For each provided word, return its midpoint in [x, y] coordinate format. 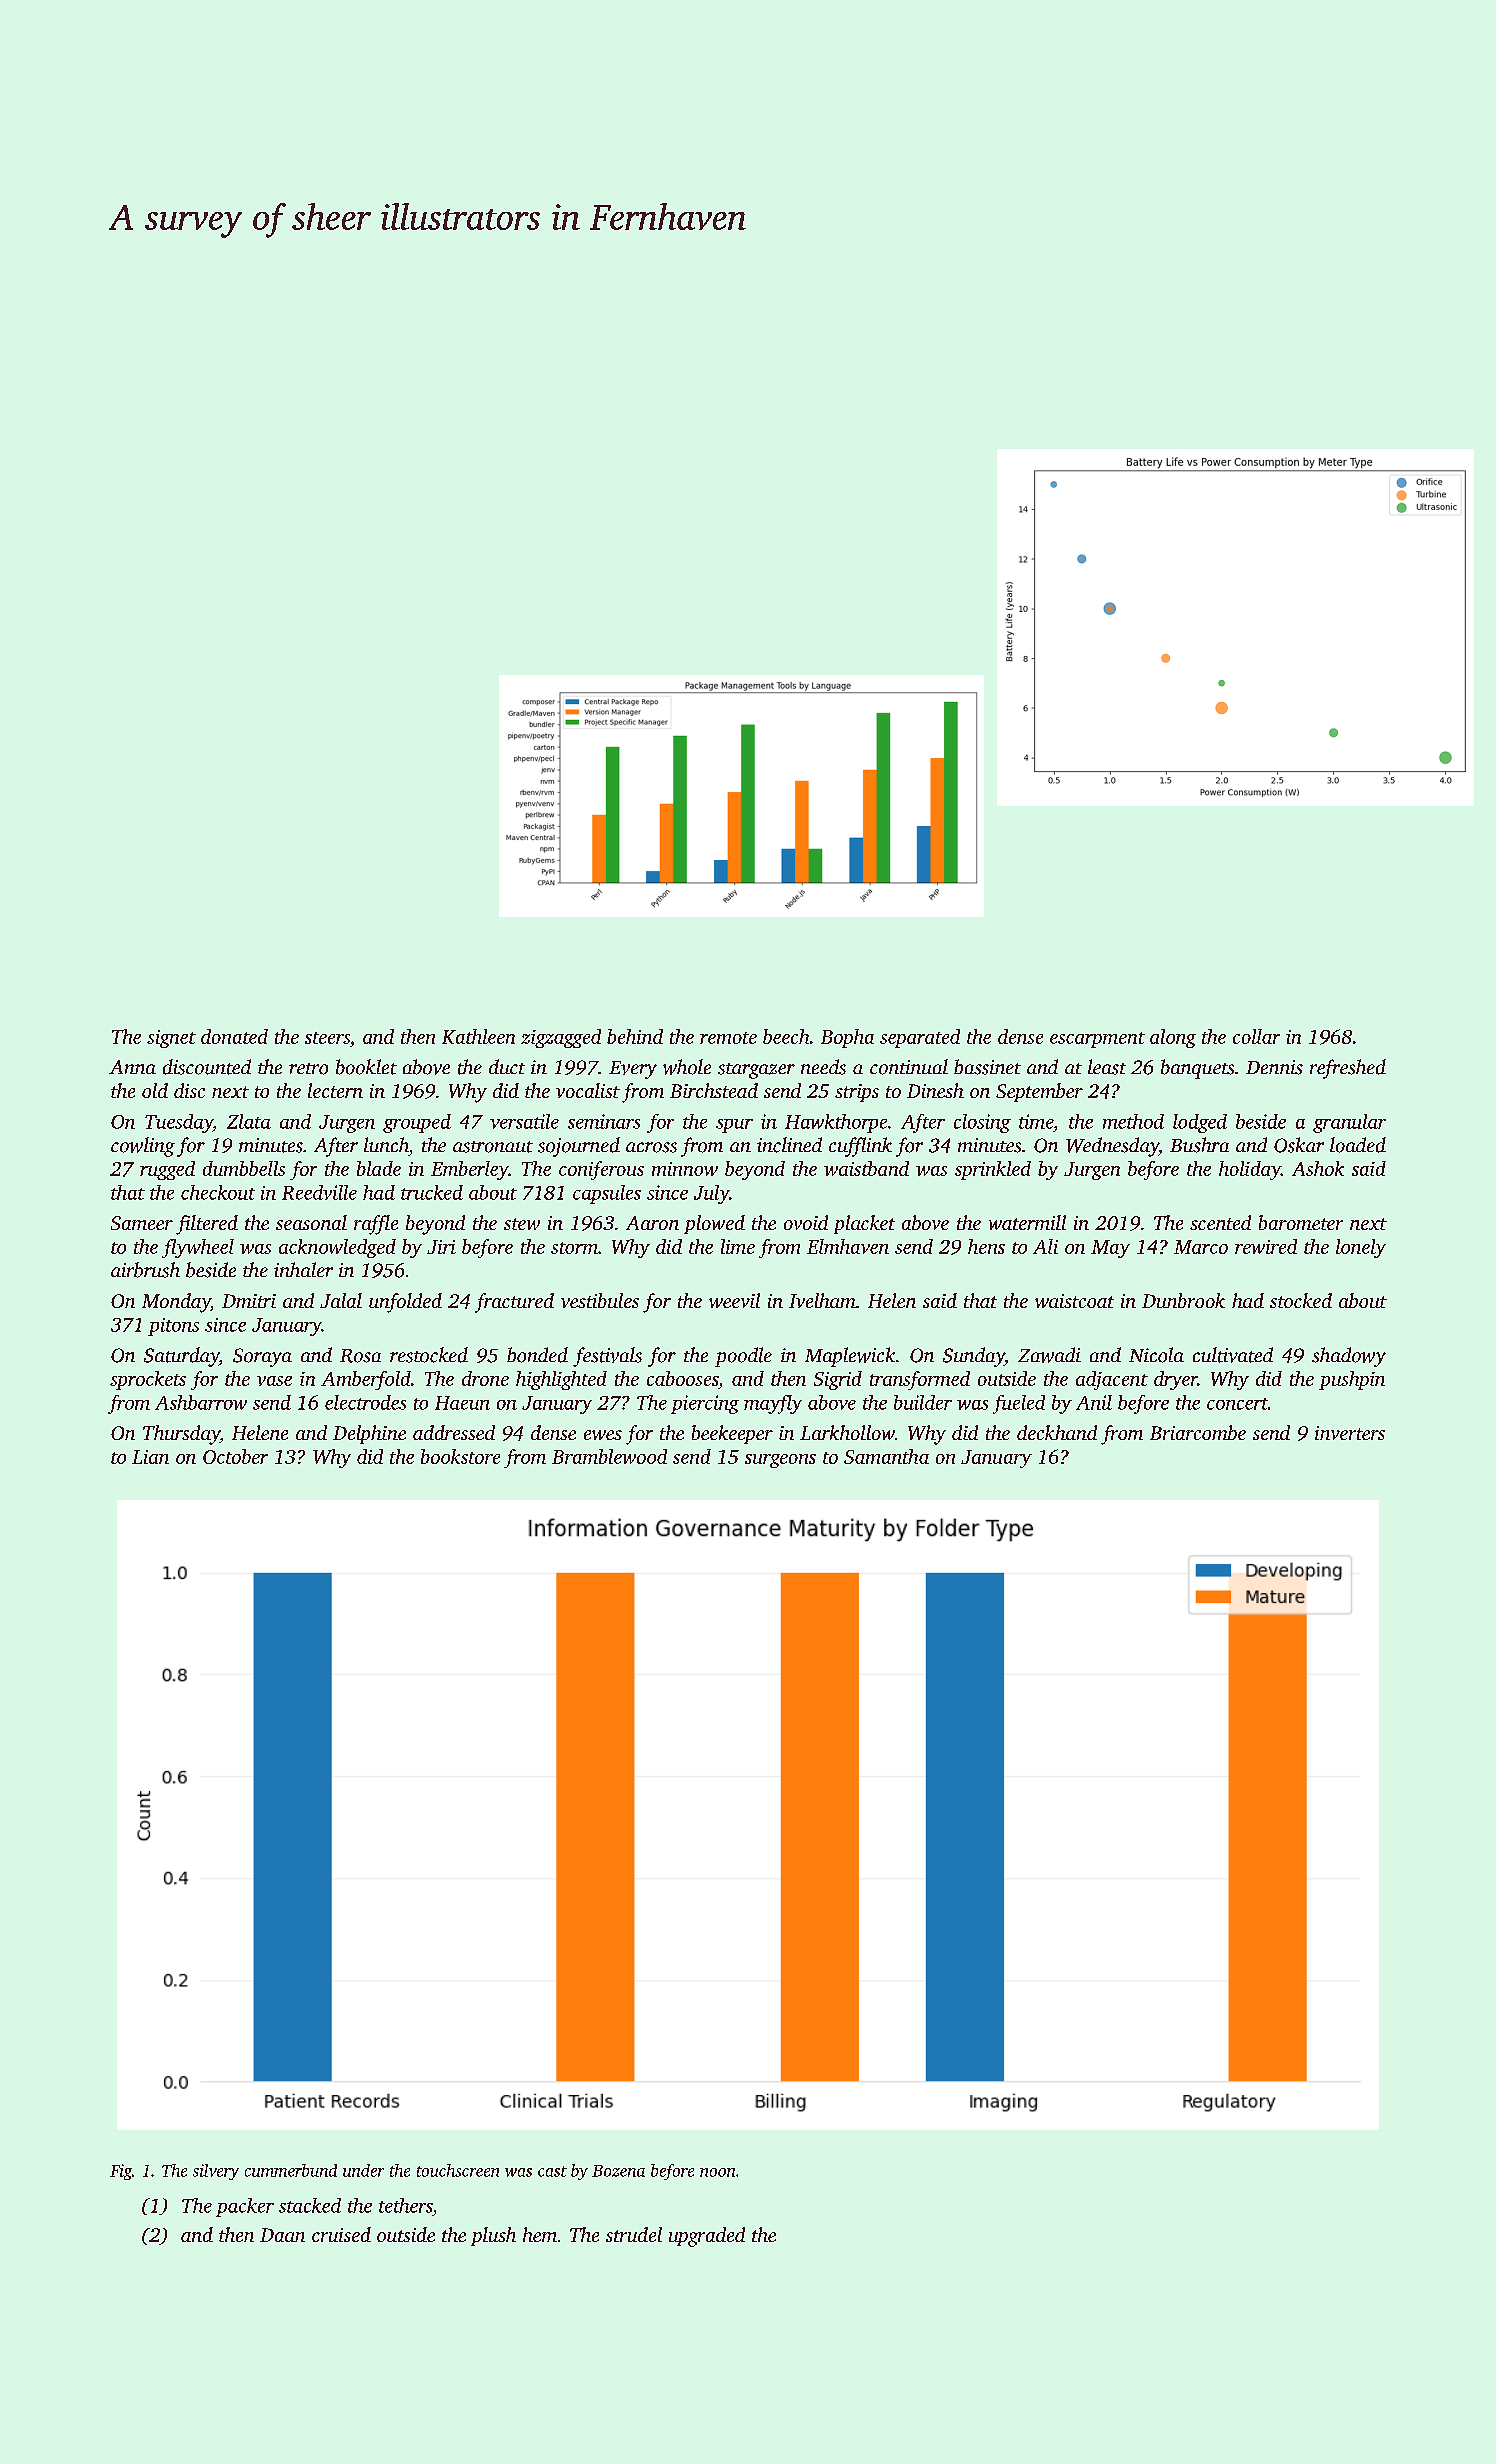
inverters [1350, 1433]
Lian [150, 1457]
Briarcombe [1198, 1432]
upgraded [707, 2237]
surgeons [780, 1461]
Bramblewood [609, 1456]
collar [1256, 1036]
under [363, 2170]
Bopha [847, 1038]
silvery [216, 2172]
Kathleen [478, 1036]
